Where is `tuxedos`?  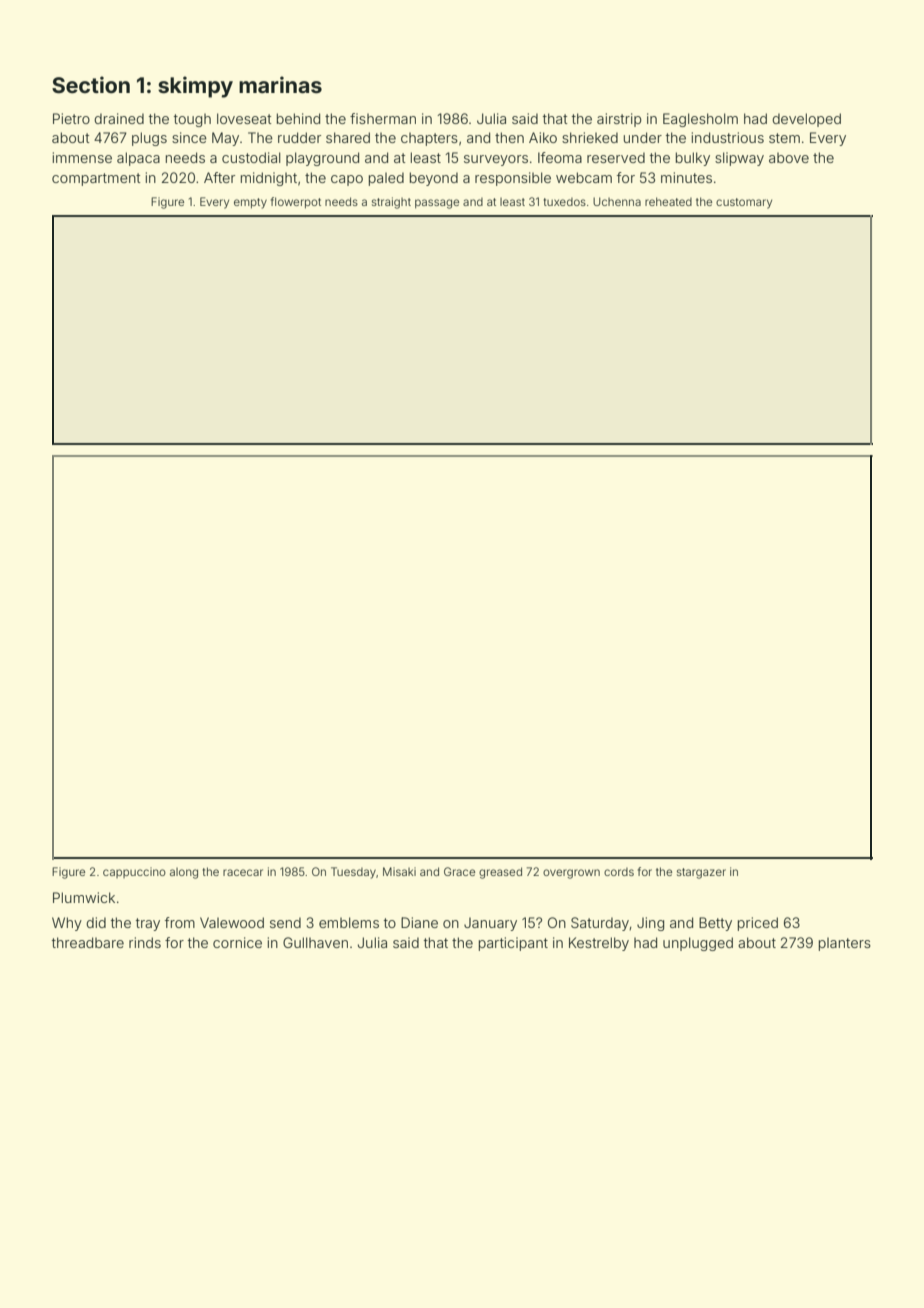
tuxedos is located at coordinates (565, 202).
